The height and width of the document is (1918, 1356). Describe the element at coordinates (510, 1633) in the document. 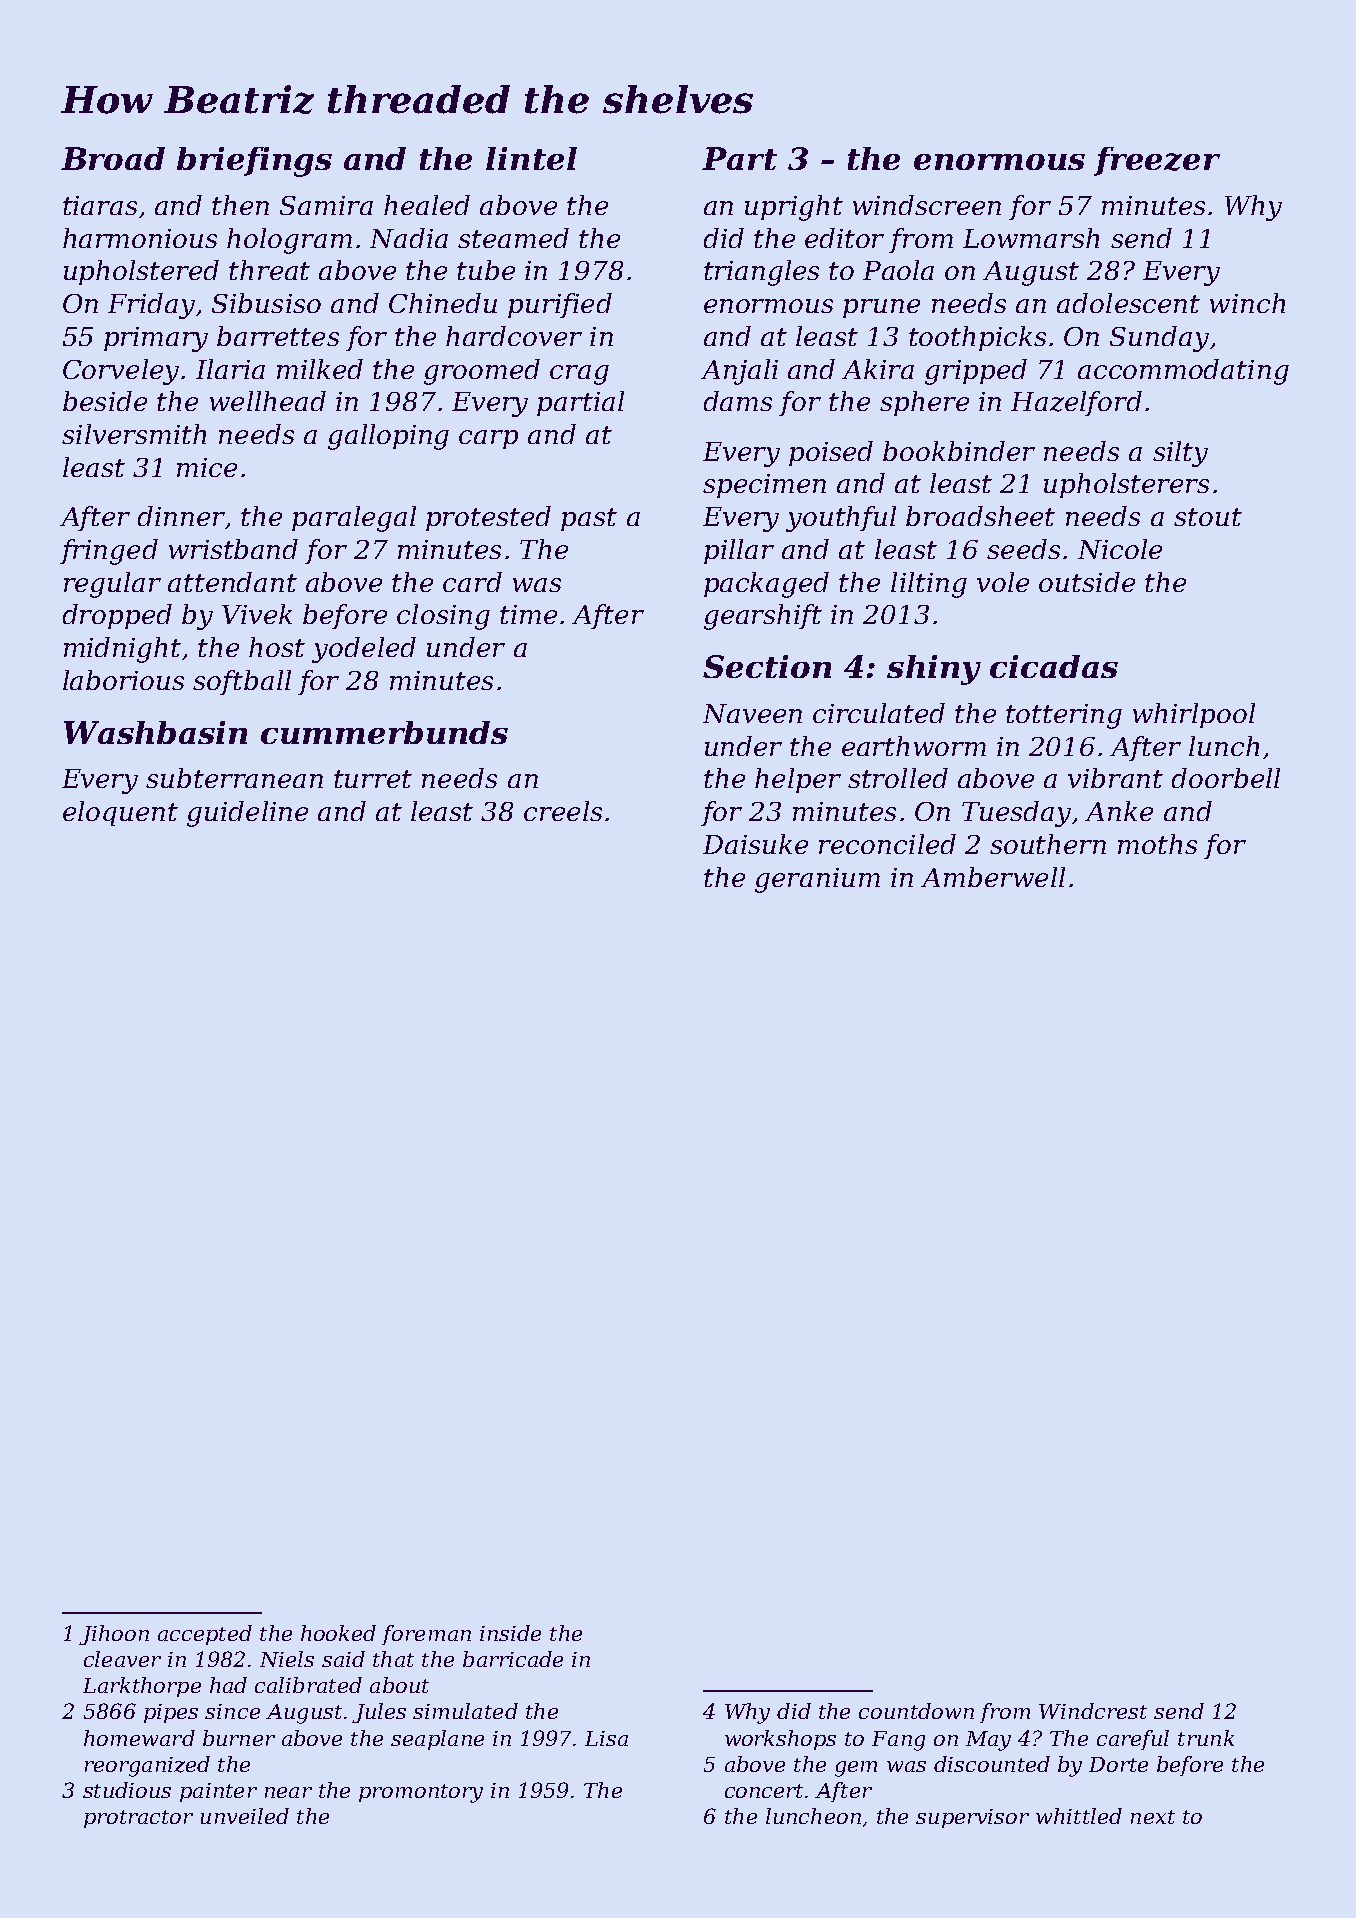

I see `inside` at that location.
